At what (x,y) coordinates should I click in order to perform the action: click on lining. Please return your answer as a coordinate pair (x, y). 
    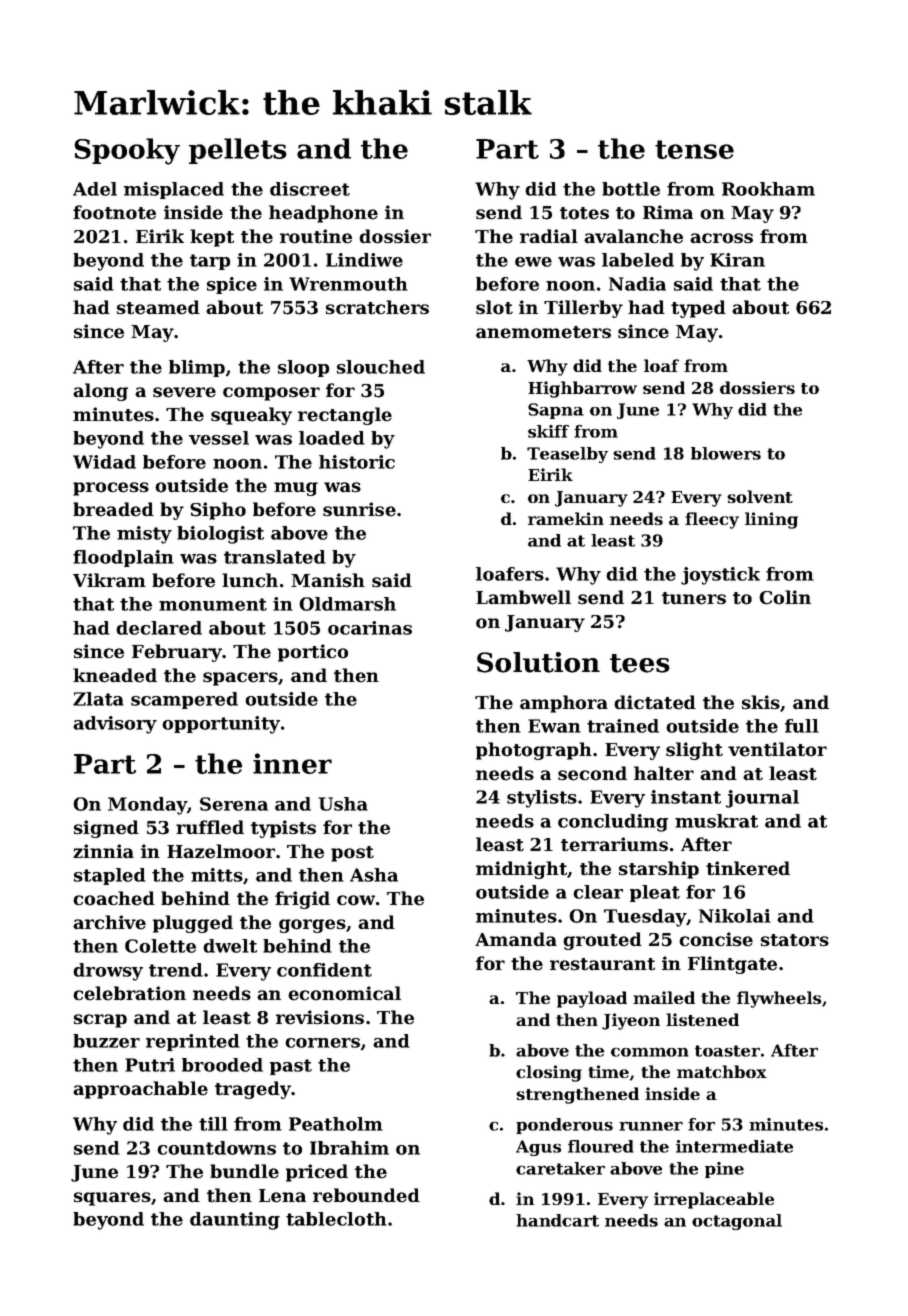
    Looking at the image, I should click on (771, 520).
